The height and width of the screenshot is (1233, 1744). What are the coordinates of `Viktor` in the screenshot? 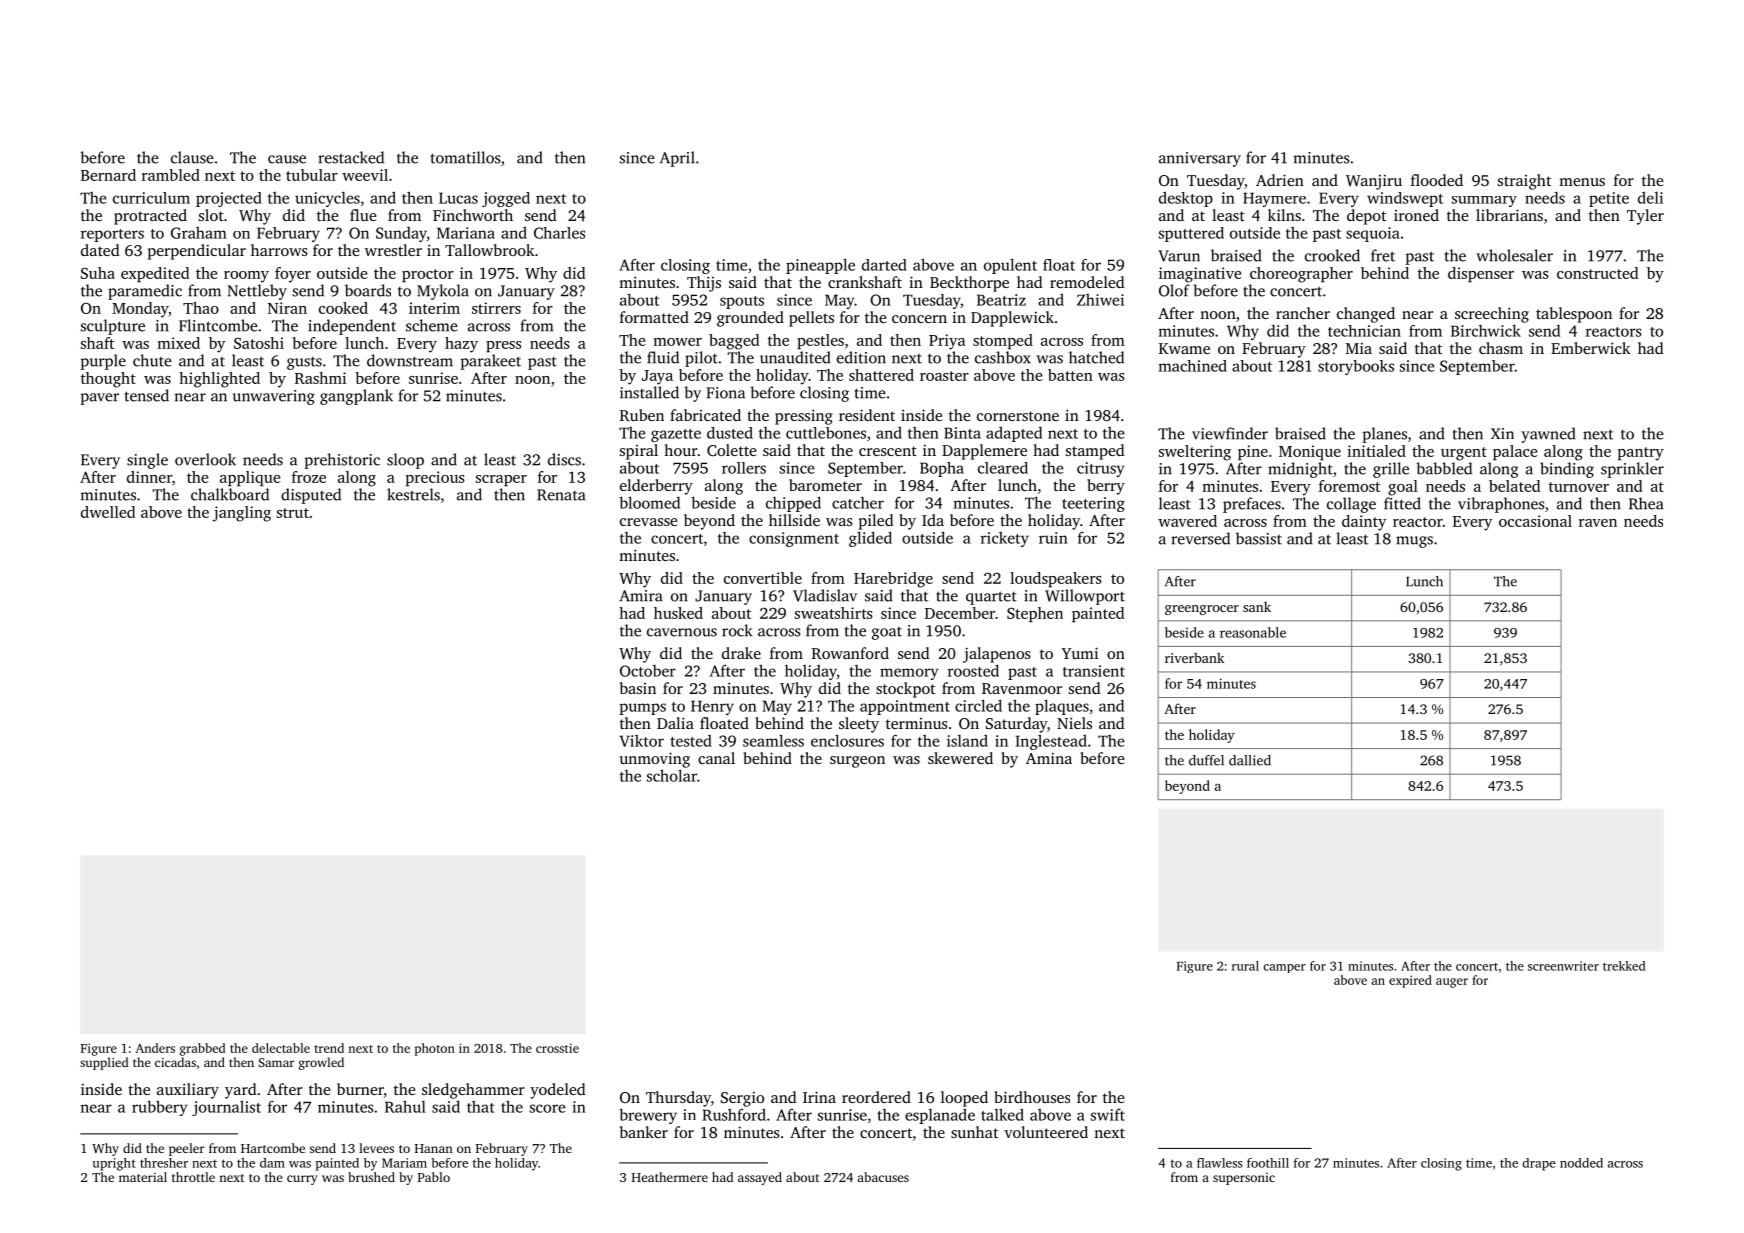 It's located at (641, 741).
